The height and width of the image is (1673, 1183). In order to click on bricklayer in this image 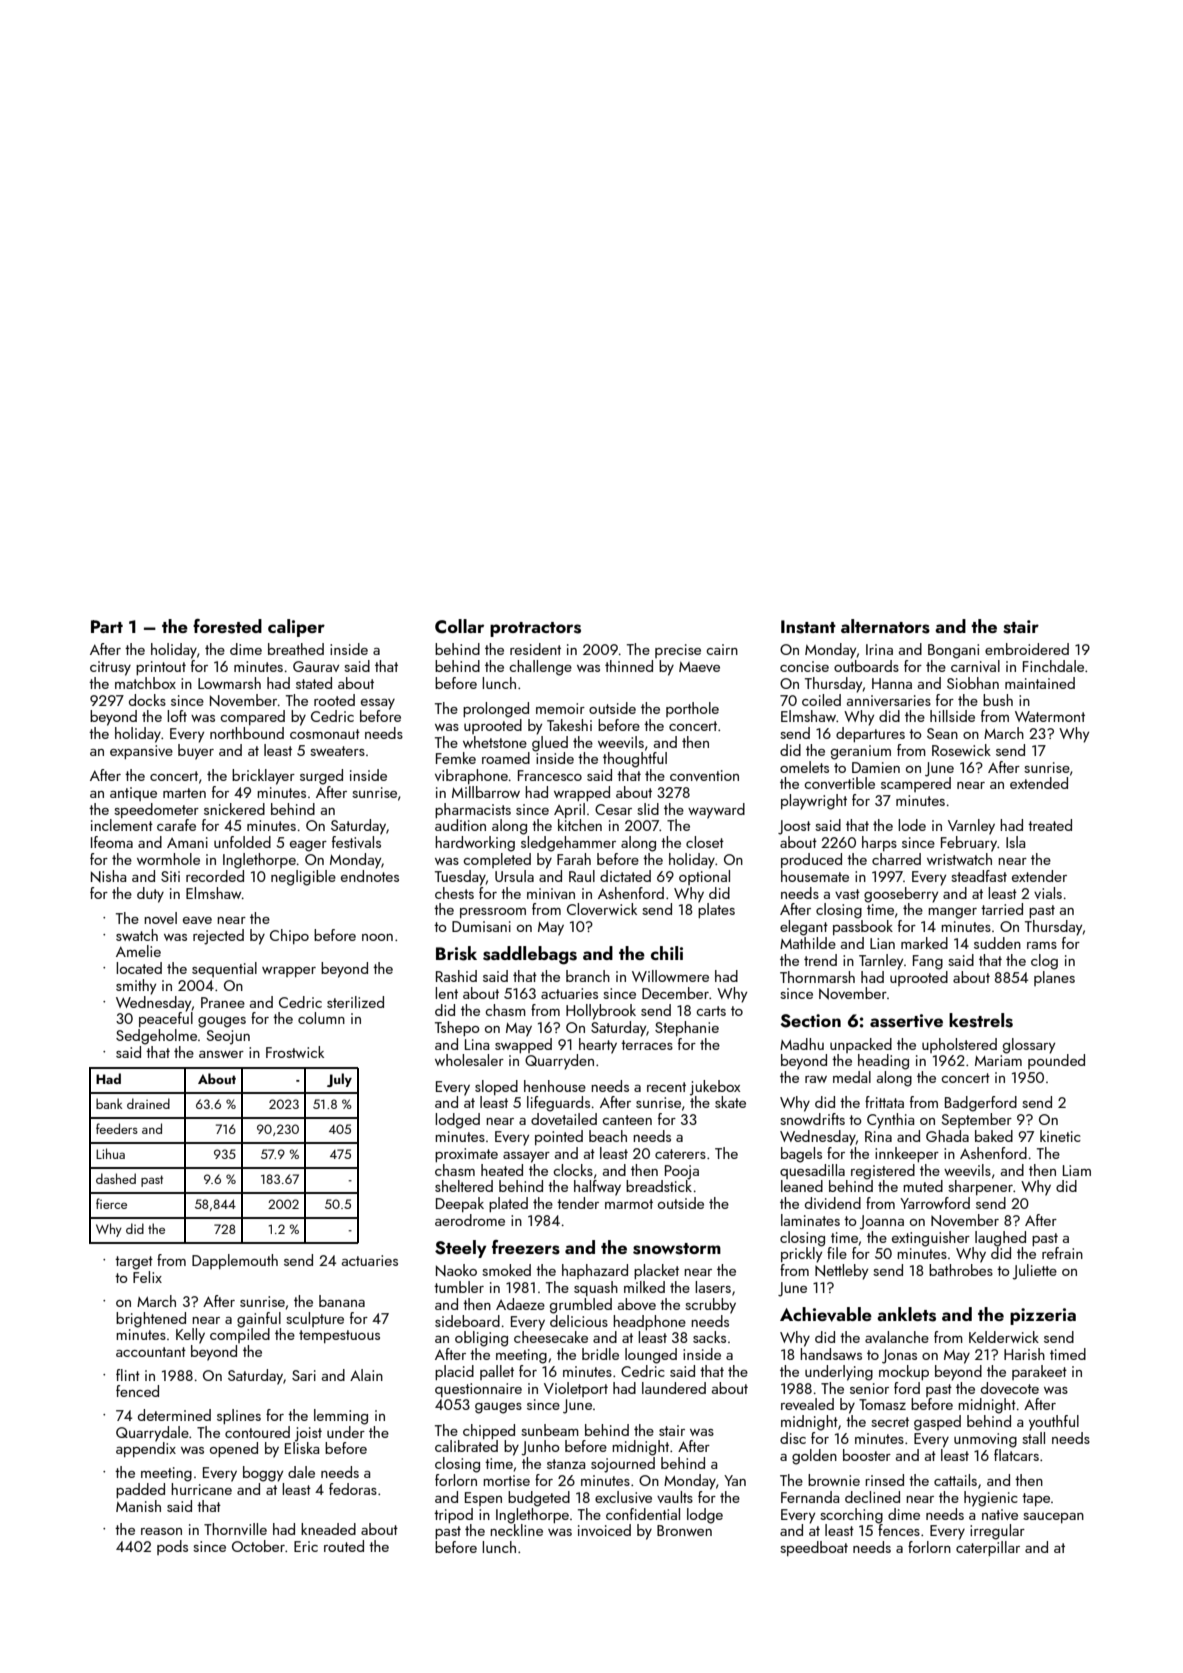, I will do `click(263, 777)`.
